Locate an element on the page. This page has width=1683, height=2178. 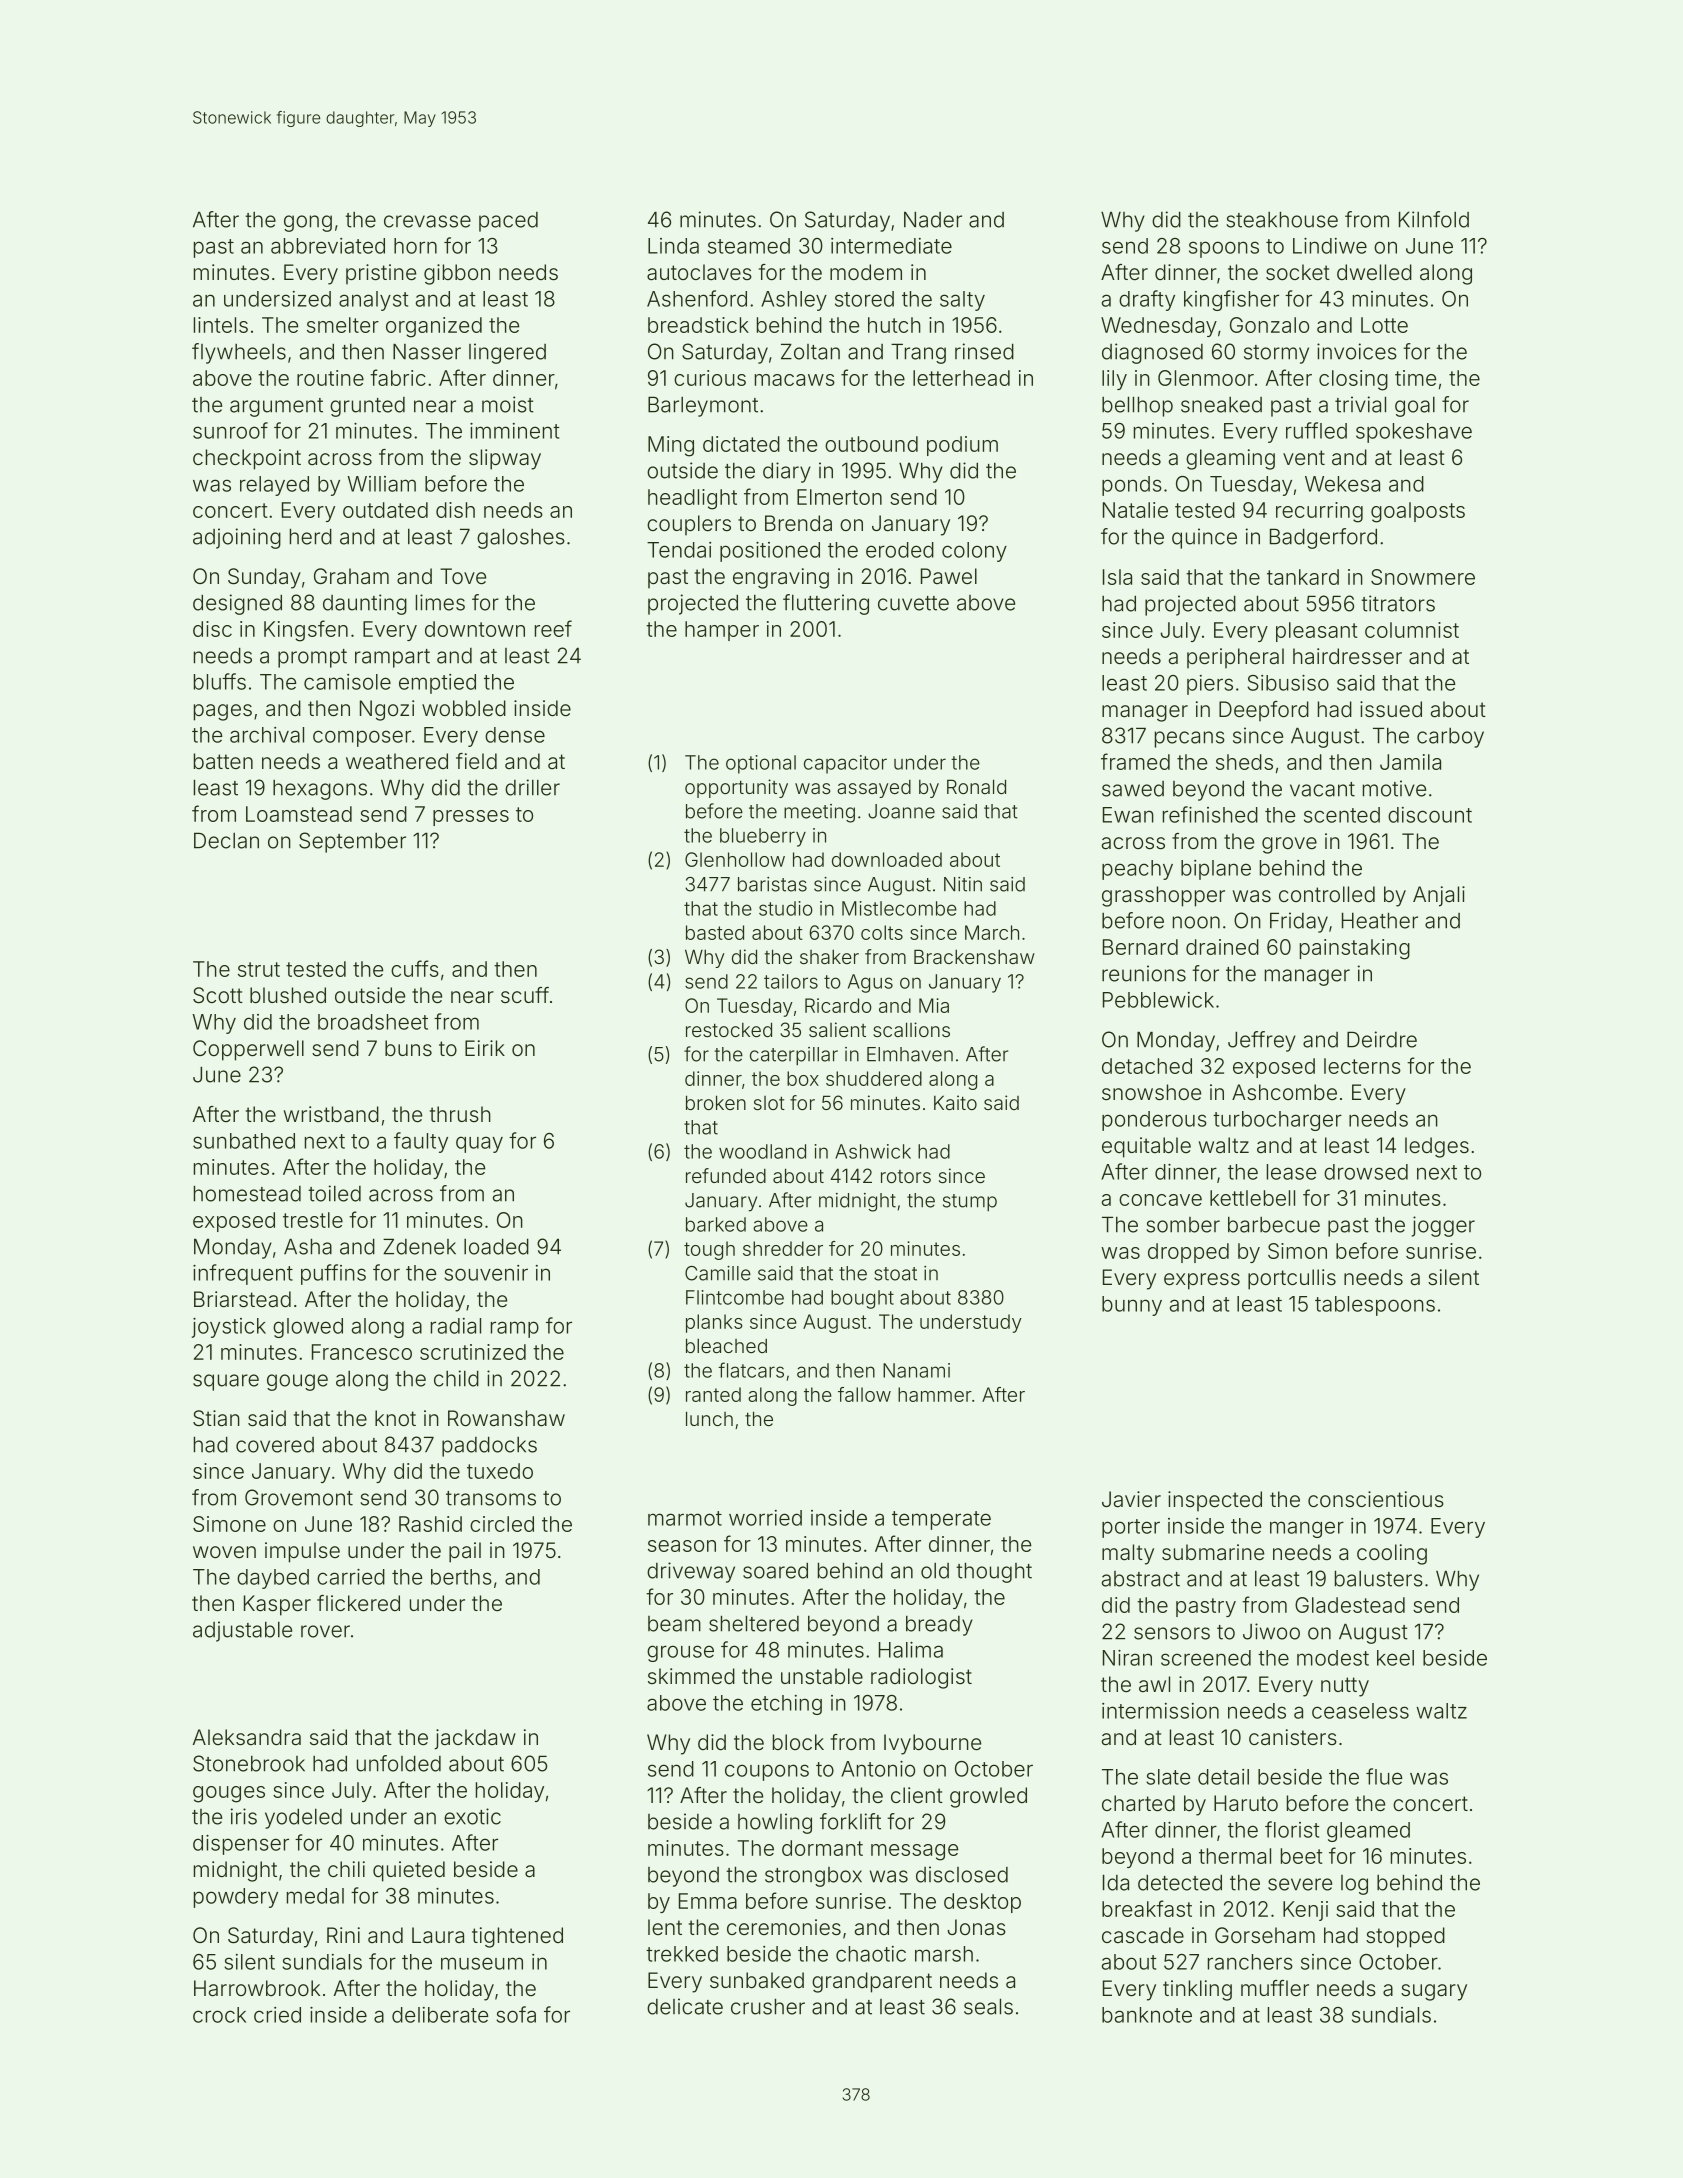
cried is located at coordinates (277, 2015).
